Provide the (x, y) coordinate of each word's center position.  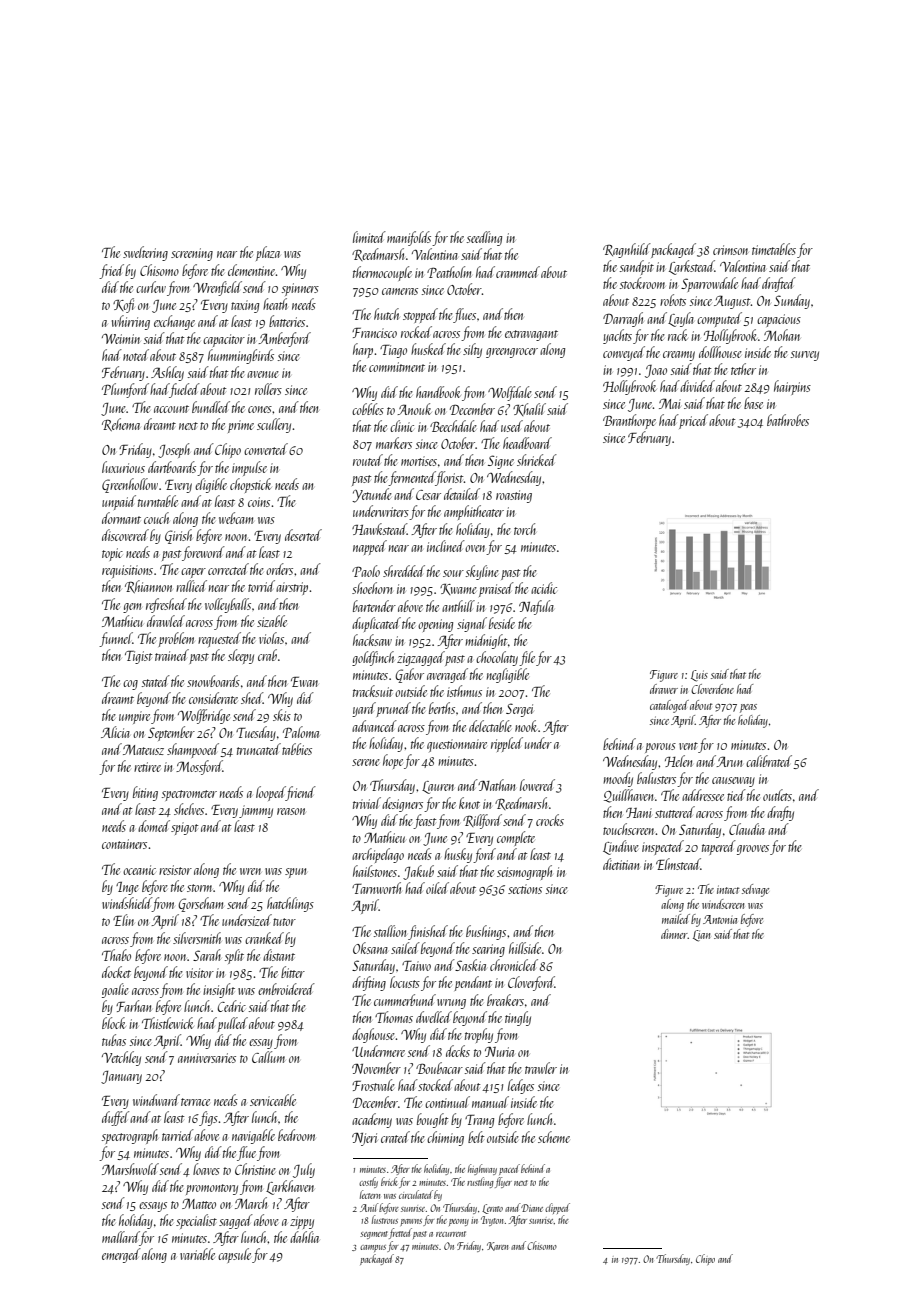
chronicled (514, 965)
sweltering (145, 253)
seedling (484, 238)
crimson (730, 250)
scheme (554, 1137)
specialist (196, 1221)
